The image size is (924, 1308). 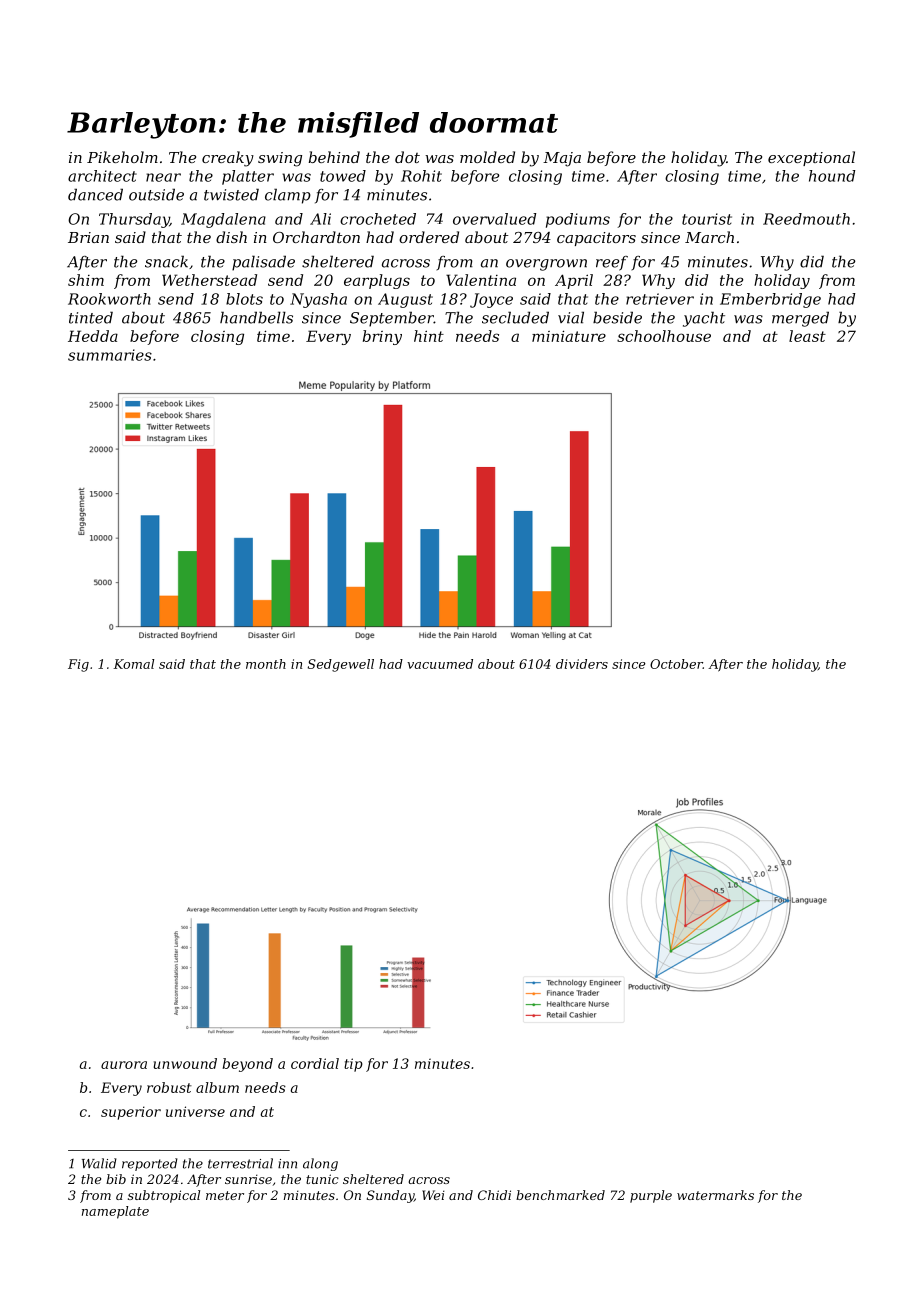 I want to click on tip, so click(x=353, y=1065).
